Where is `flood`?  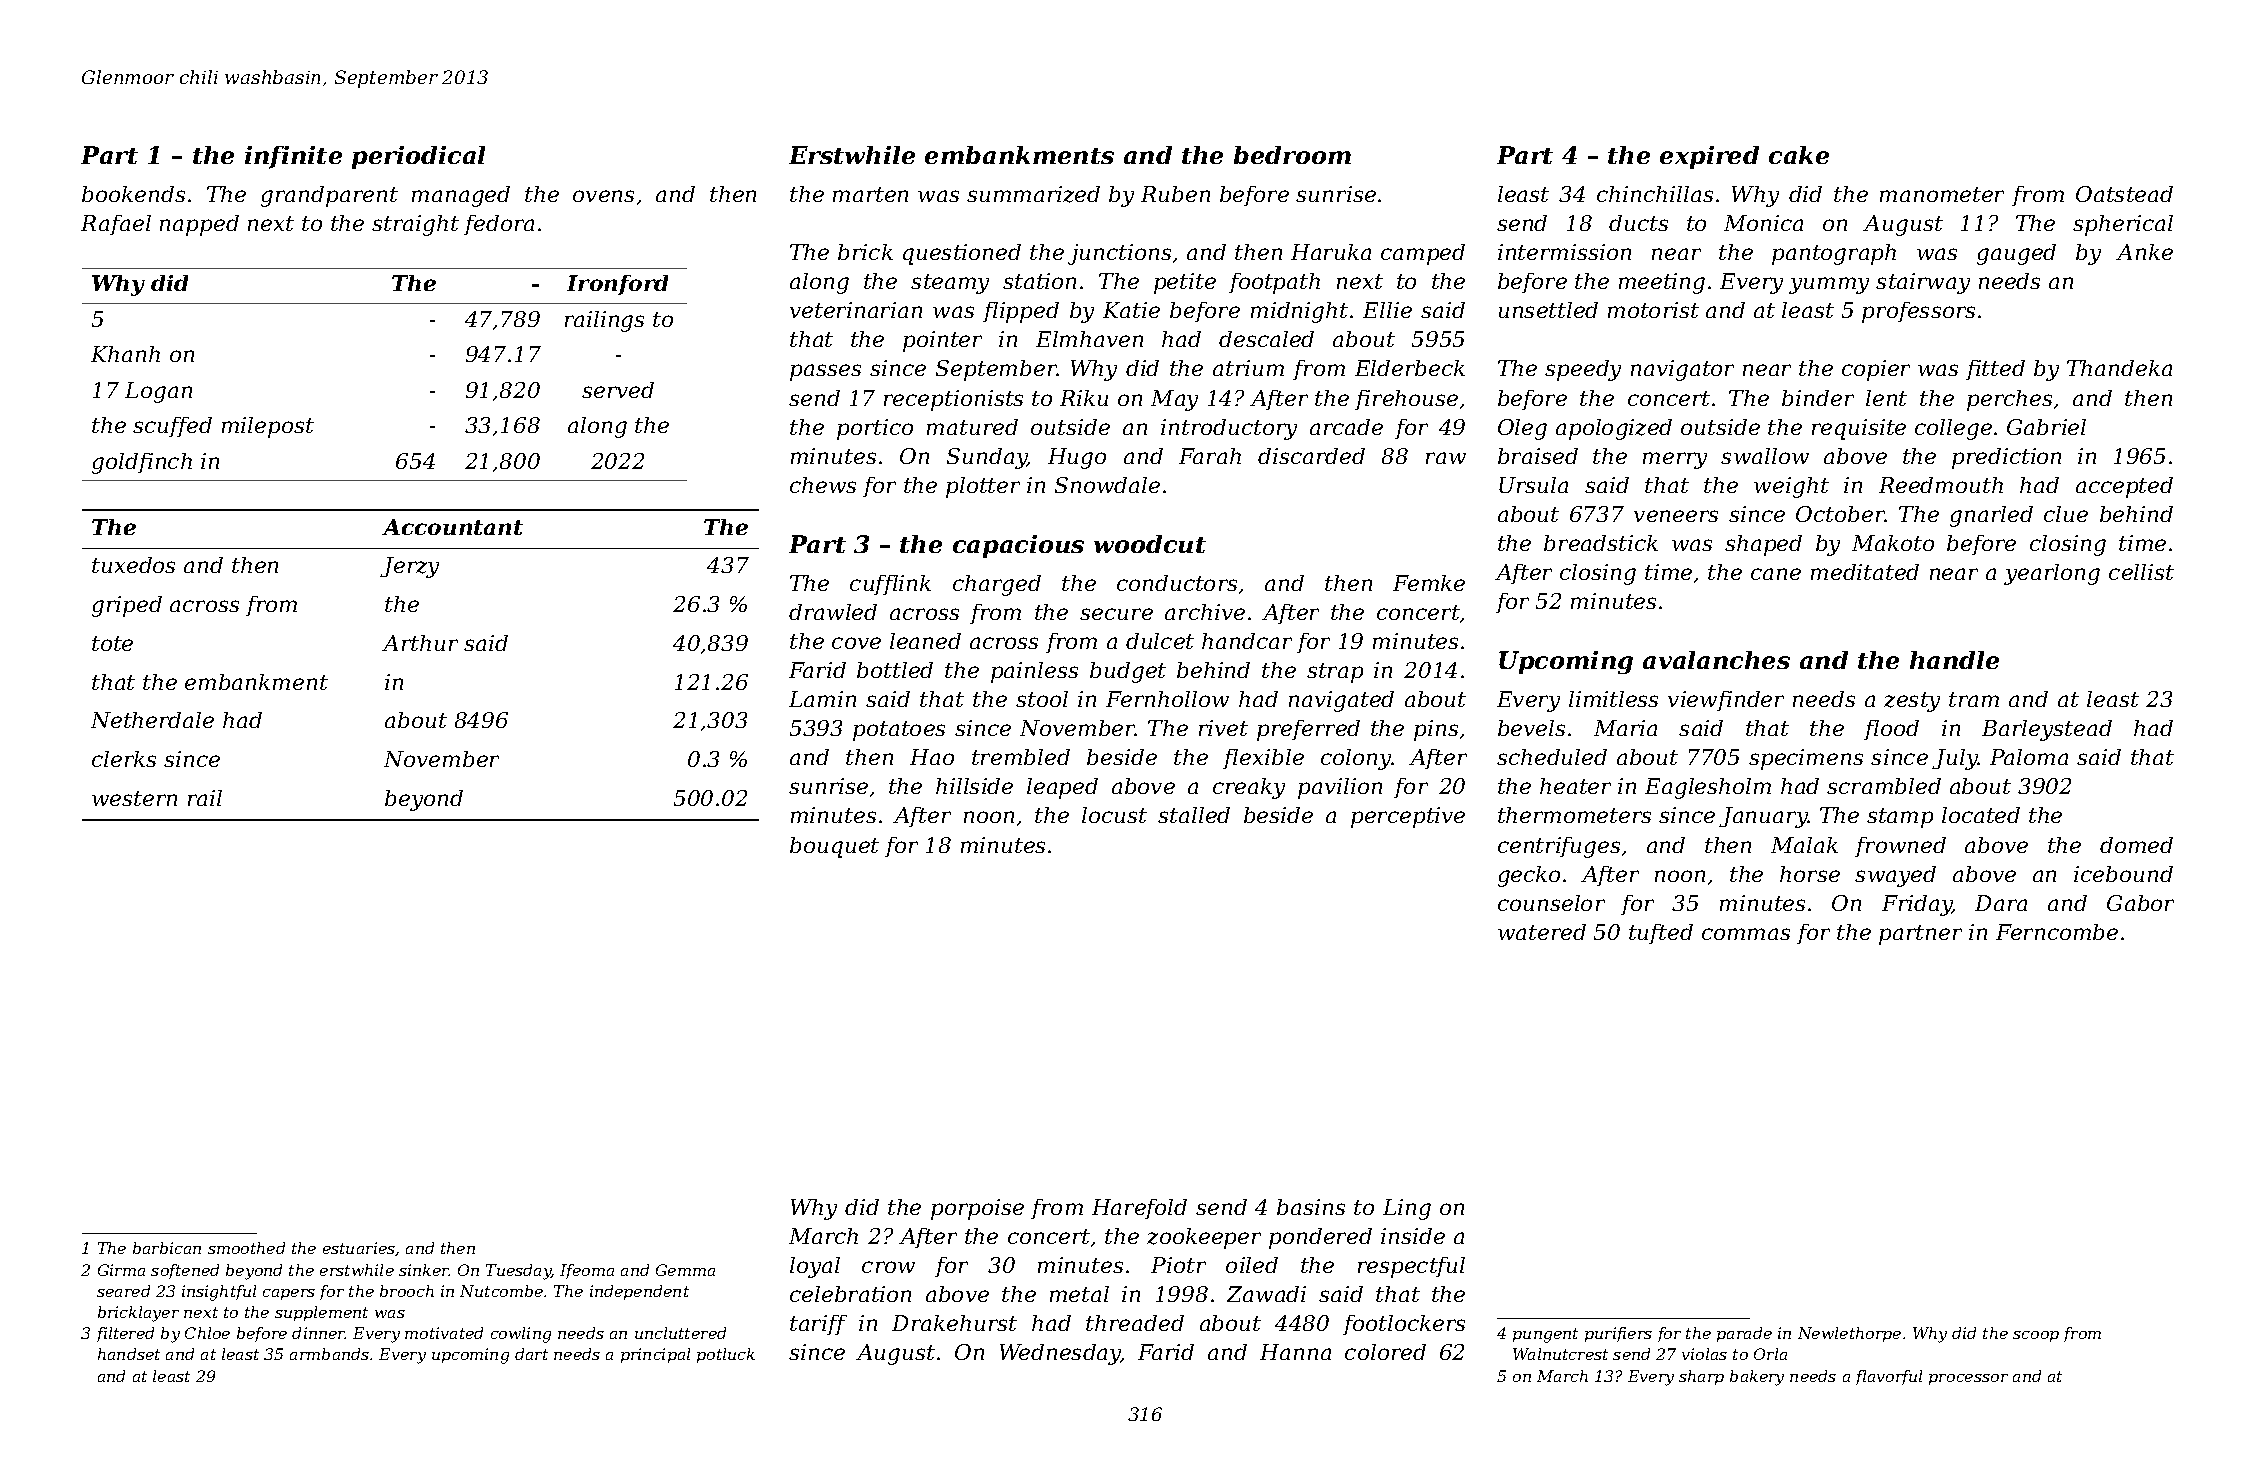 flood is located at coordinates (1891, 730).
